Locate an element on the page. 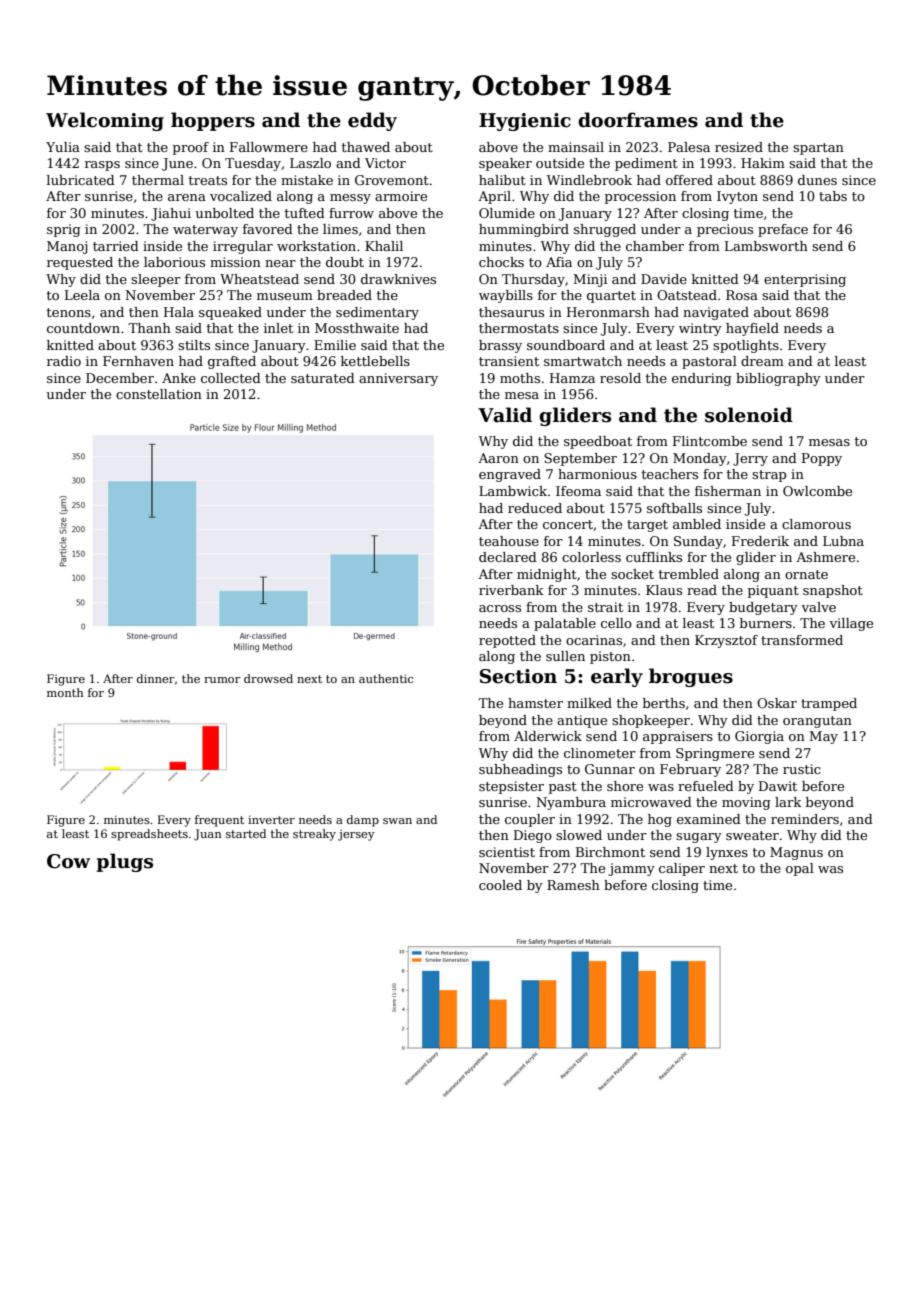 The image size is (924, 1308). chamber is located at coordinates (655, 246).
